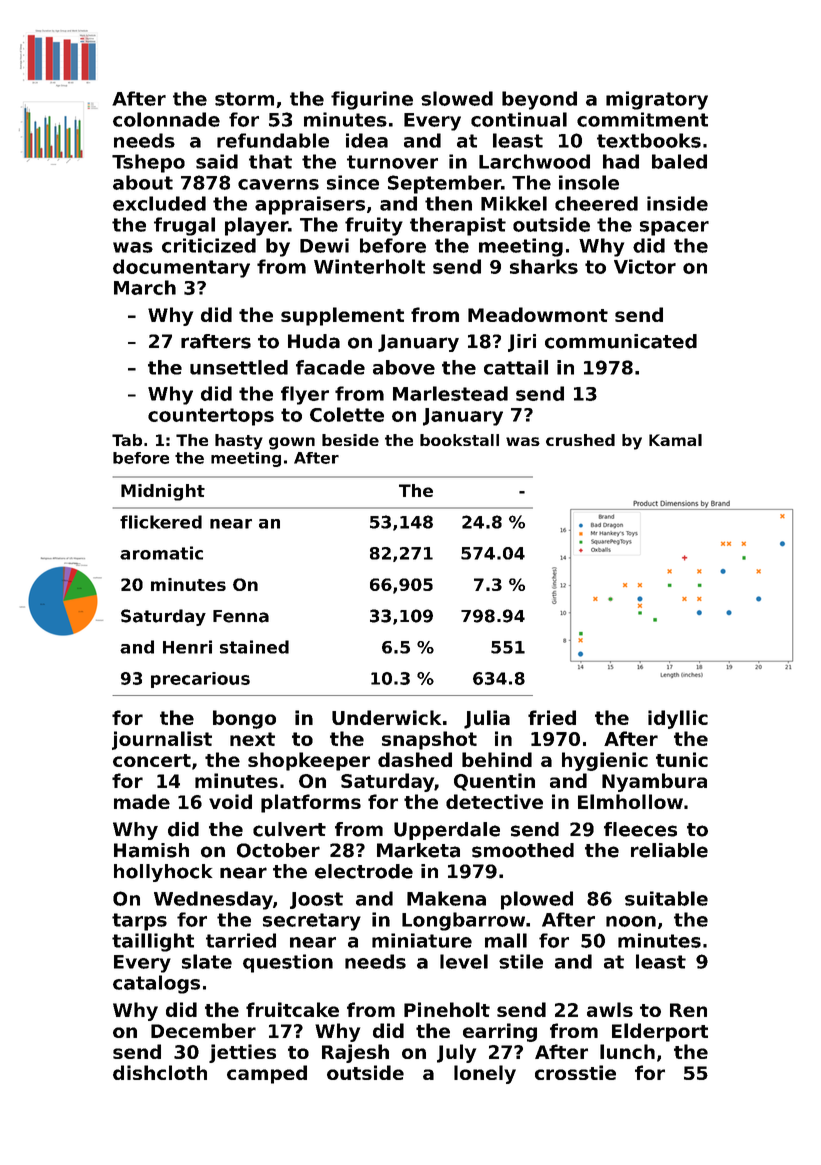  I want to click on made, so click(142, 801).
